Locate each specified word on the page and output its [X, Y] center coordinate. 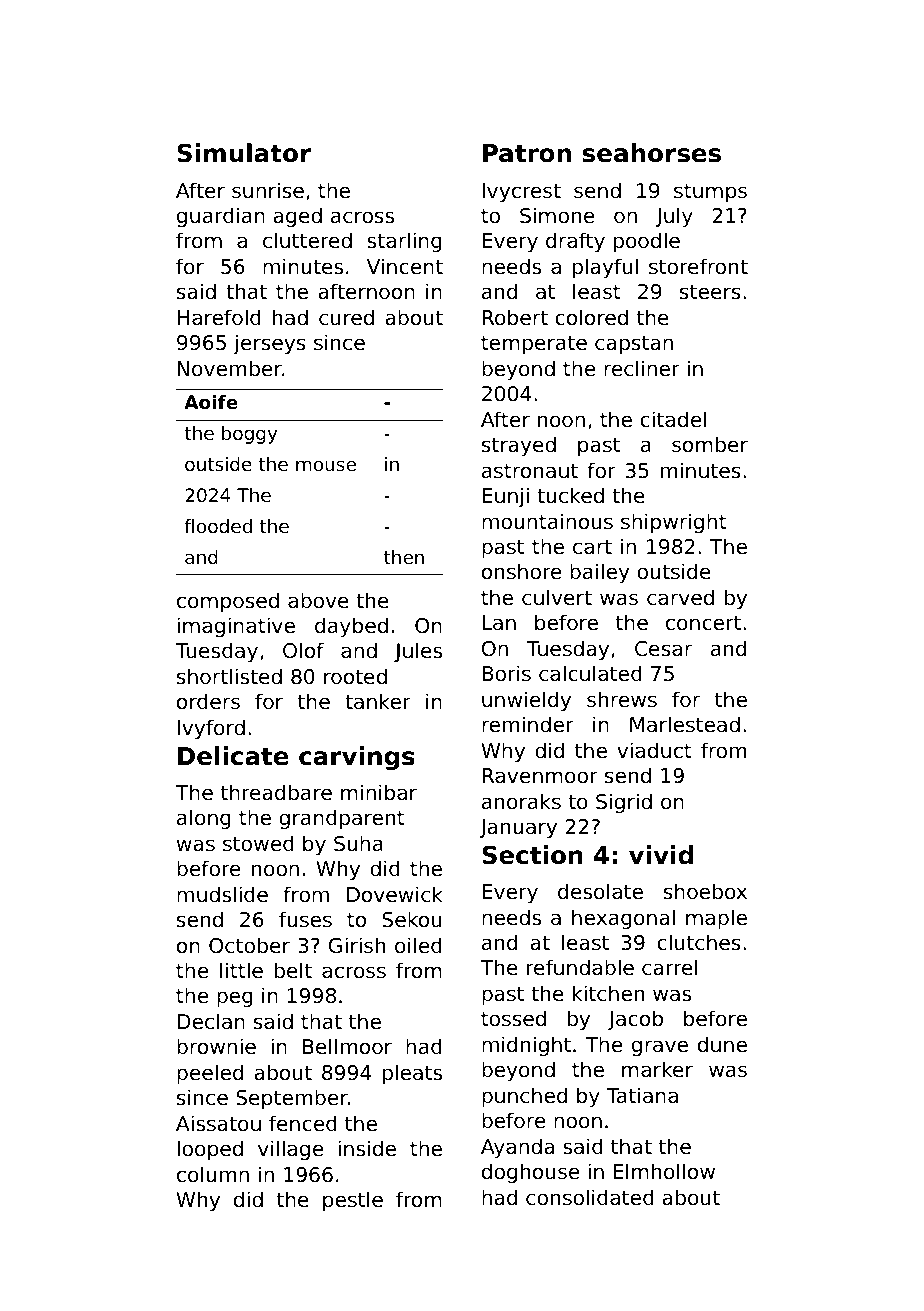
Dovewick [395, 894]
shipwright [674, 523]
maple [716, 919]
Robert [515, 317]
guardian [221, 217]
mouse [326, 465]
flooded [218, 526]
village [290, 1150]
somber [710, 444]
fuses [305, 919]
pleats [412, 1074]
